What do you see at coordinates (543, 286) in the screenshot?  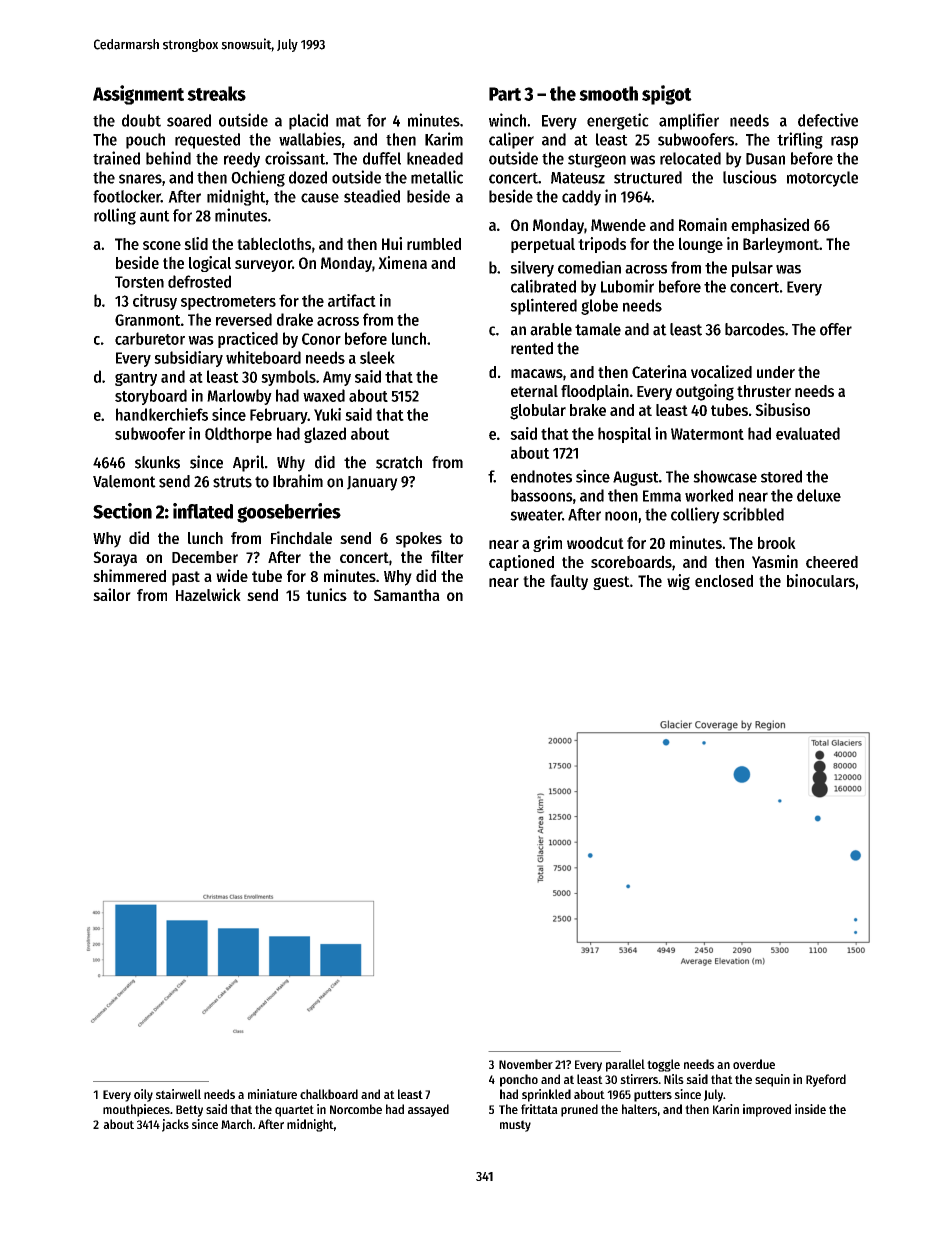 I see `calibrated` at bounding box center [543, 286].
